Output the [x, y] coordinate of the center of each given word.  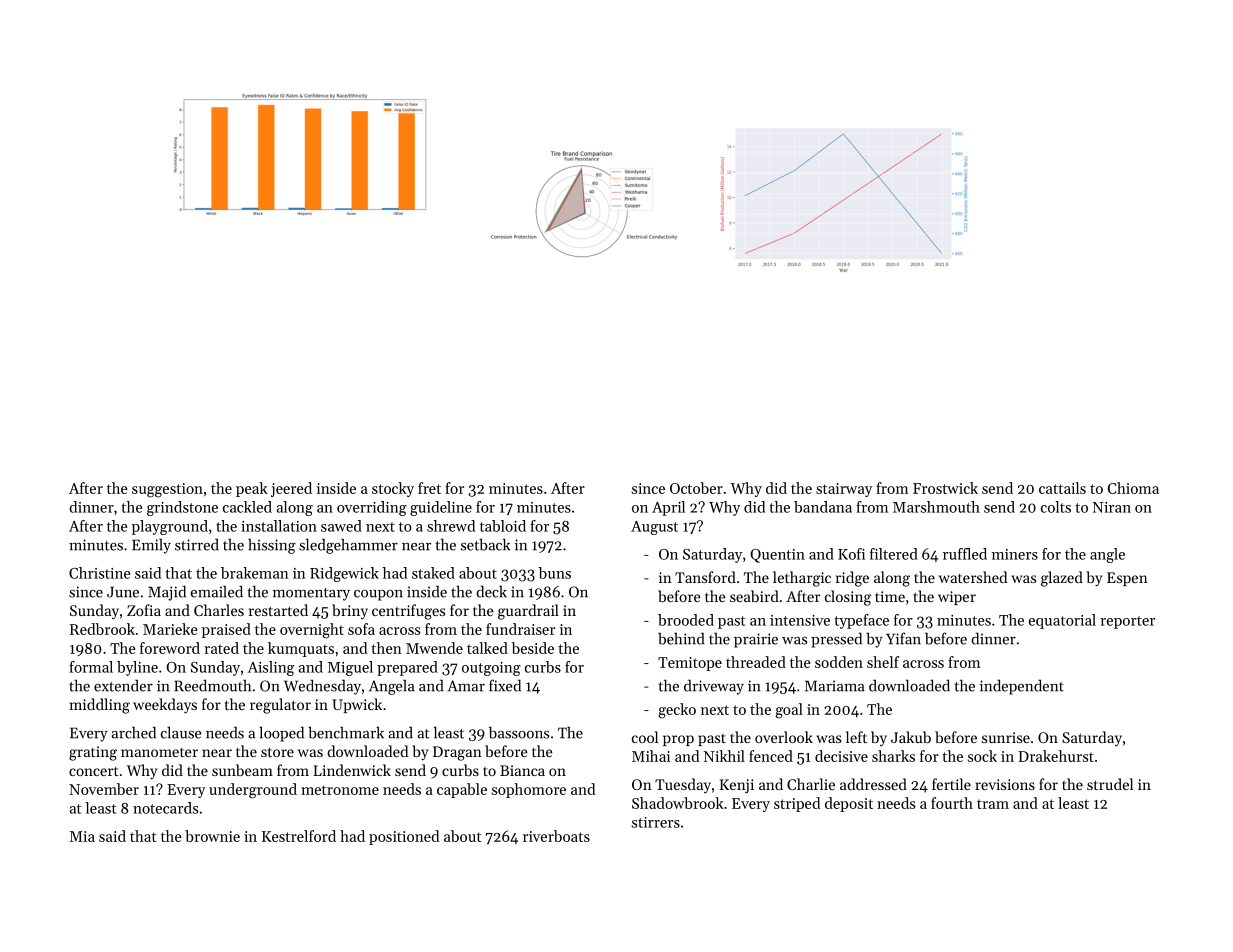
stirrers [656, 822]
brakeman [255, 573]
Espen [1127, 579]
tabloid [503, 526]
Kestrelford [299, 836]
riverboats [556, 836]
